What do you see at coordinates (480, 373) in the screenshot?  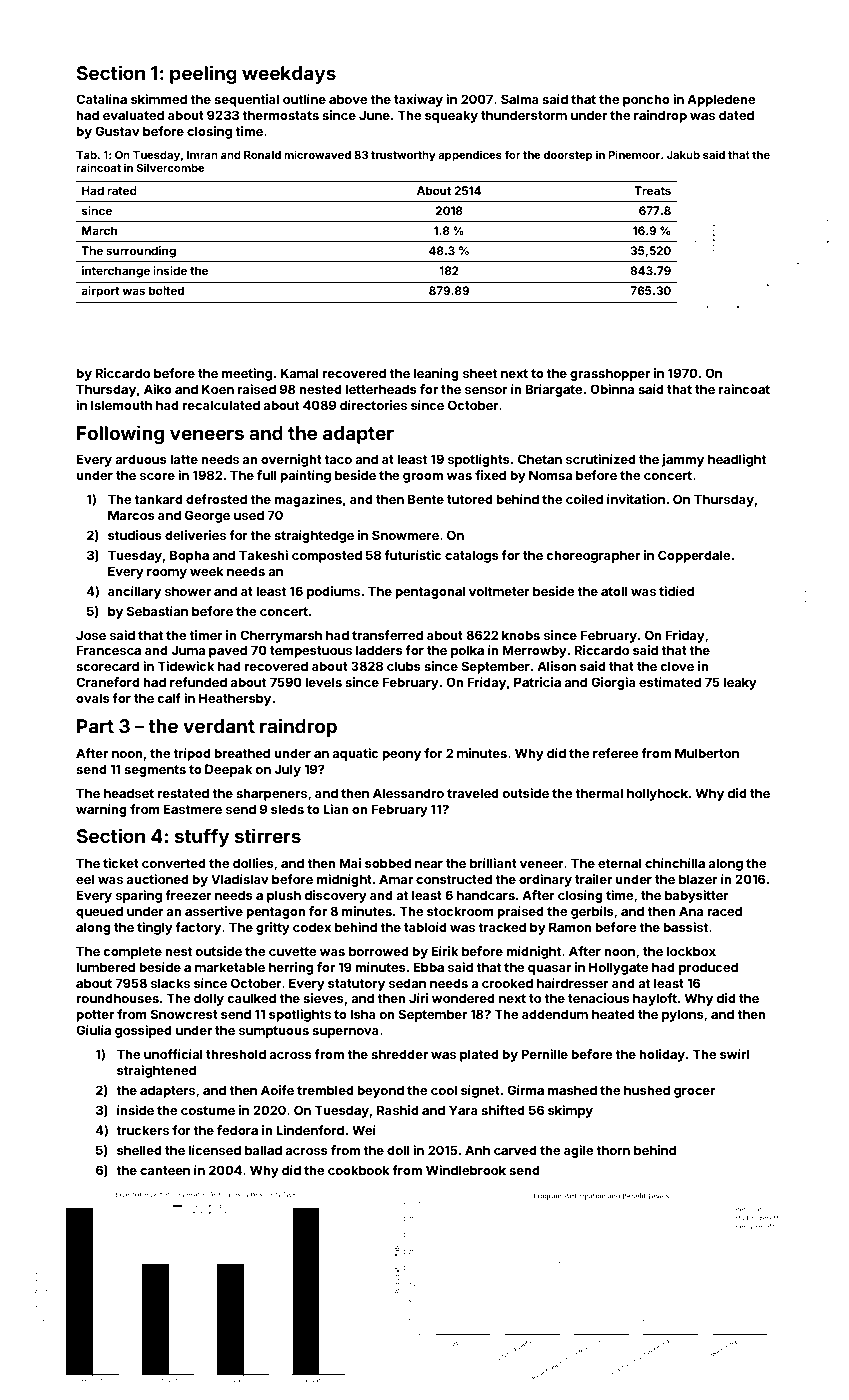 I see `sheet` at bounding box center [480, 373].
